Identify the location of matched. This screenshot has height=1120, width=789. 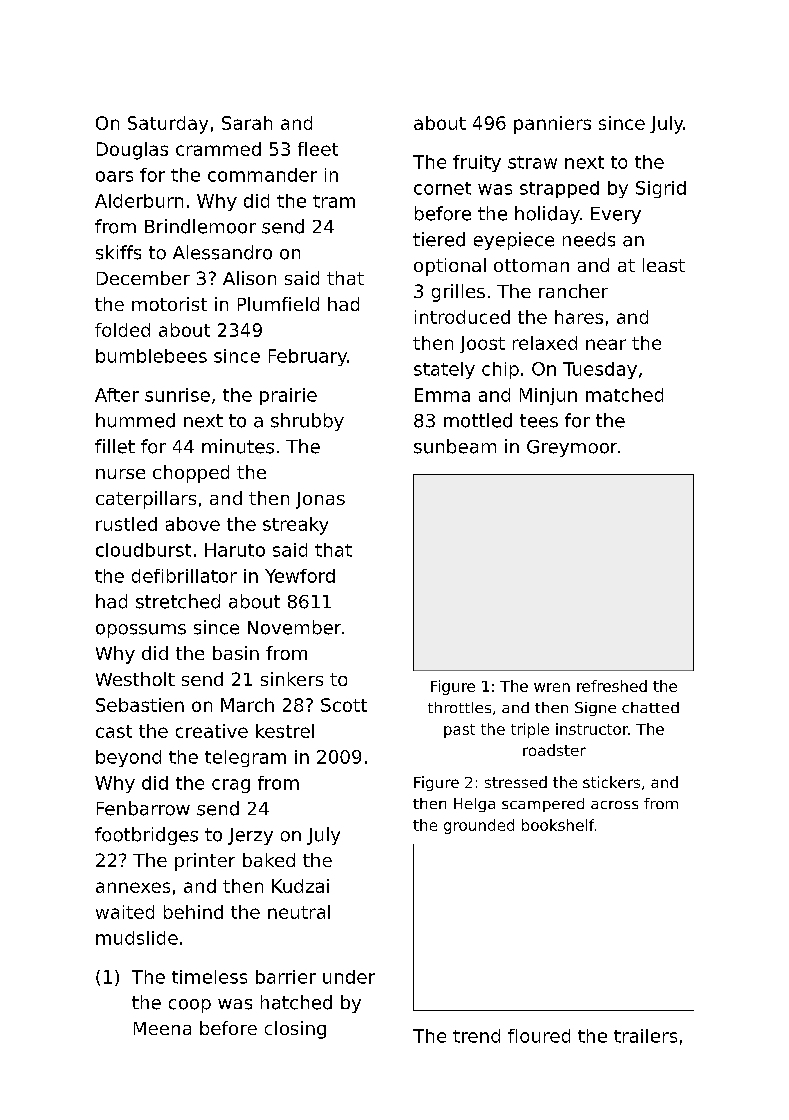
(624, 395).
